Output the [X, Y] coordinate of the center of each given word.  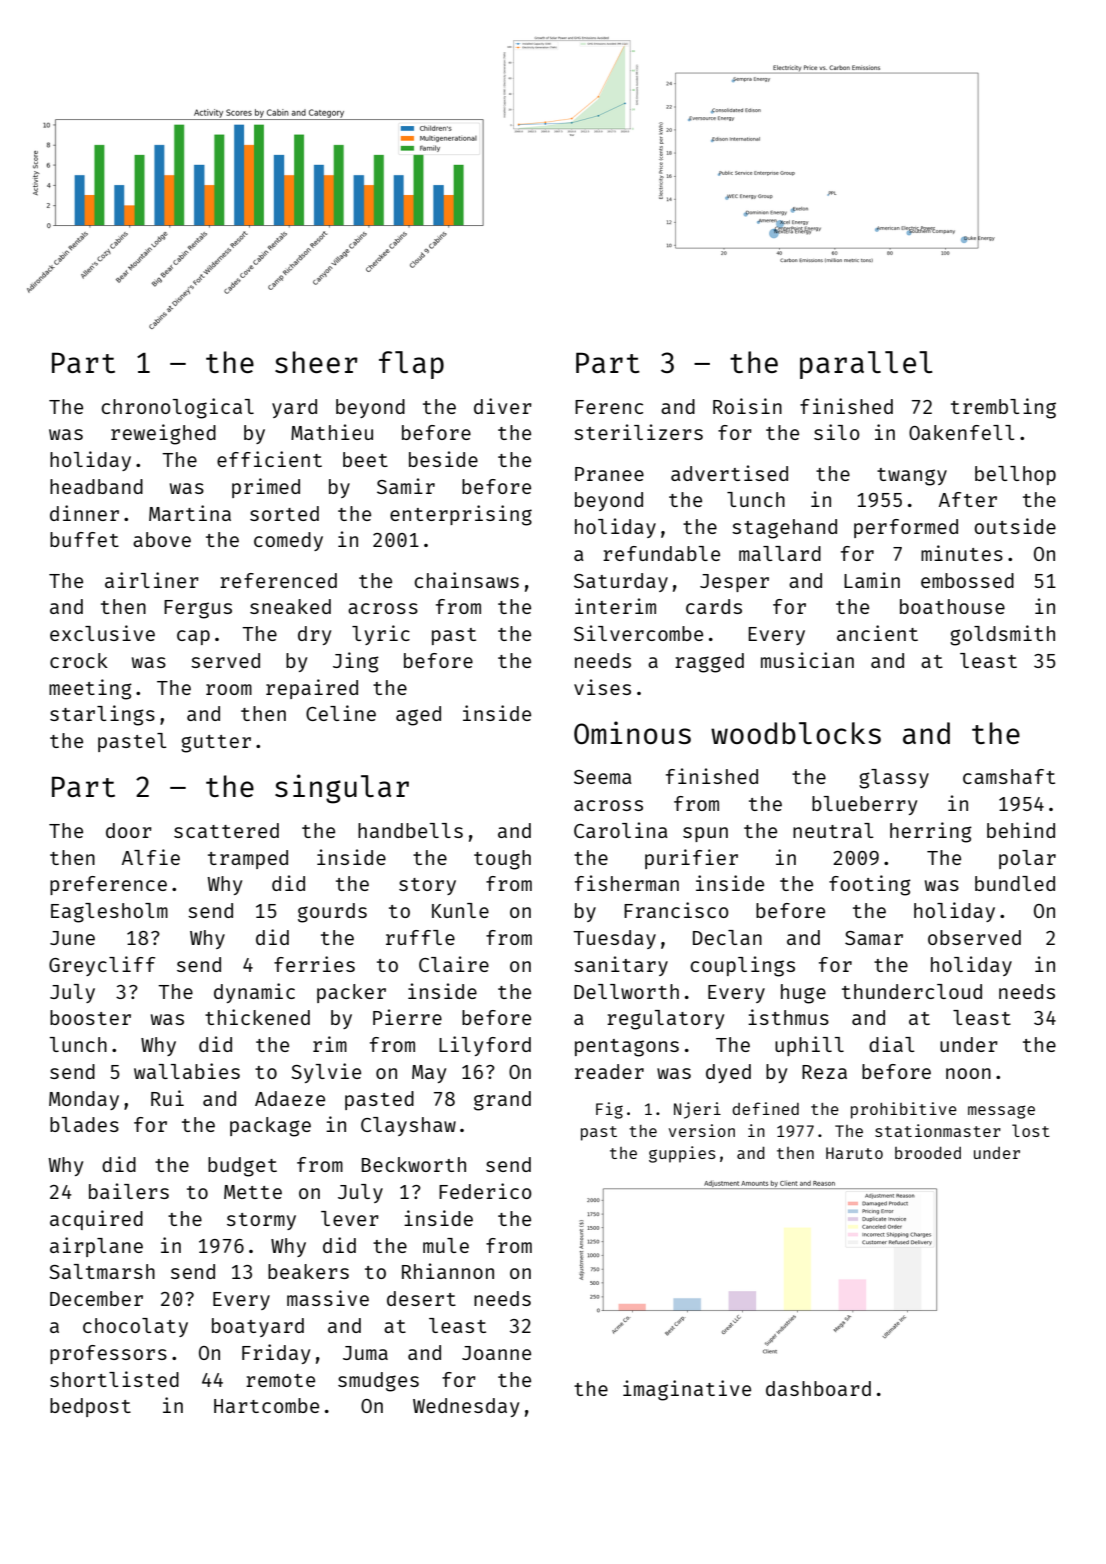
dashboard [818, 1388]
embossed [967, 580]
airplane [96, 1247]
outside [1015, 526]
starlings [102, 715]
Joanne [496, 1353]
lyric [381, 635]
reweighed [163, 434]
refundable [661, 553]
